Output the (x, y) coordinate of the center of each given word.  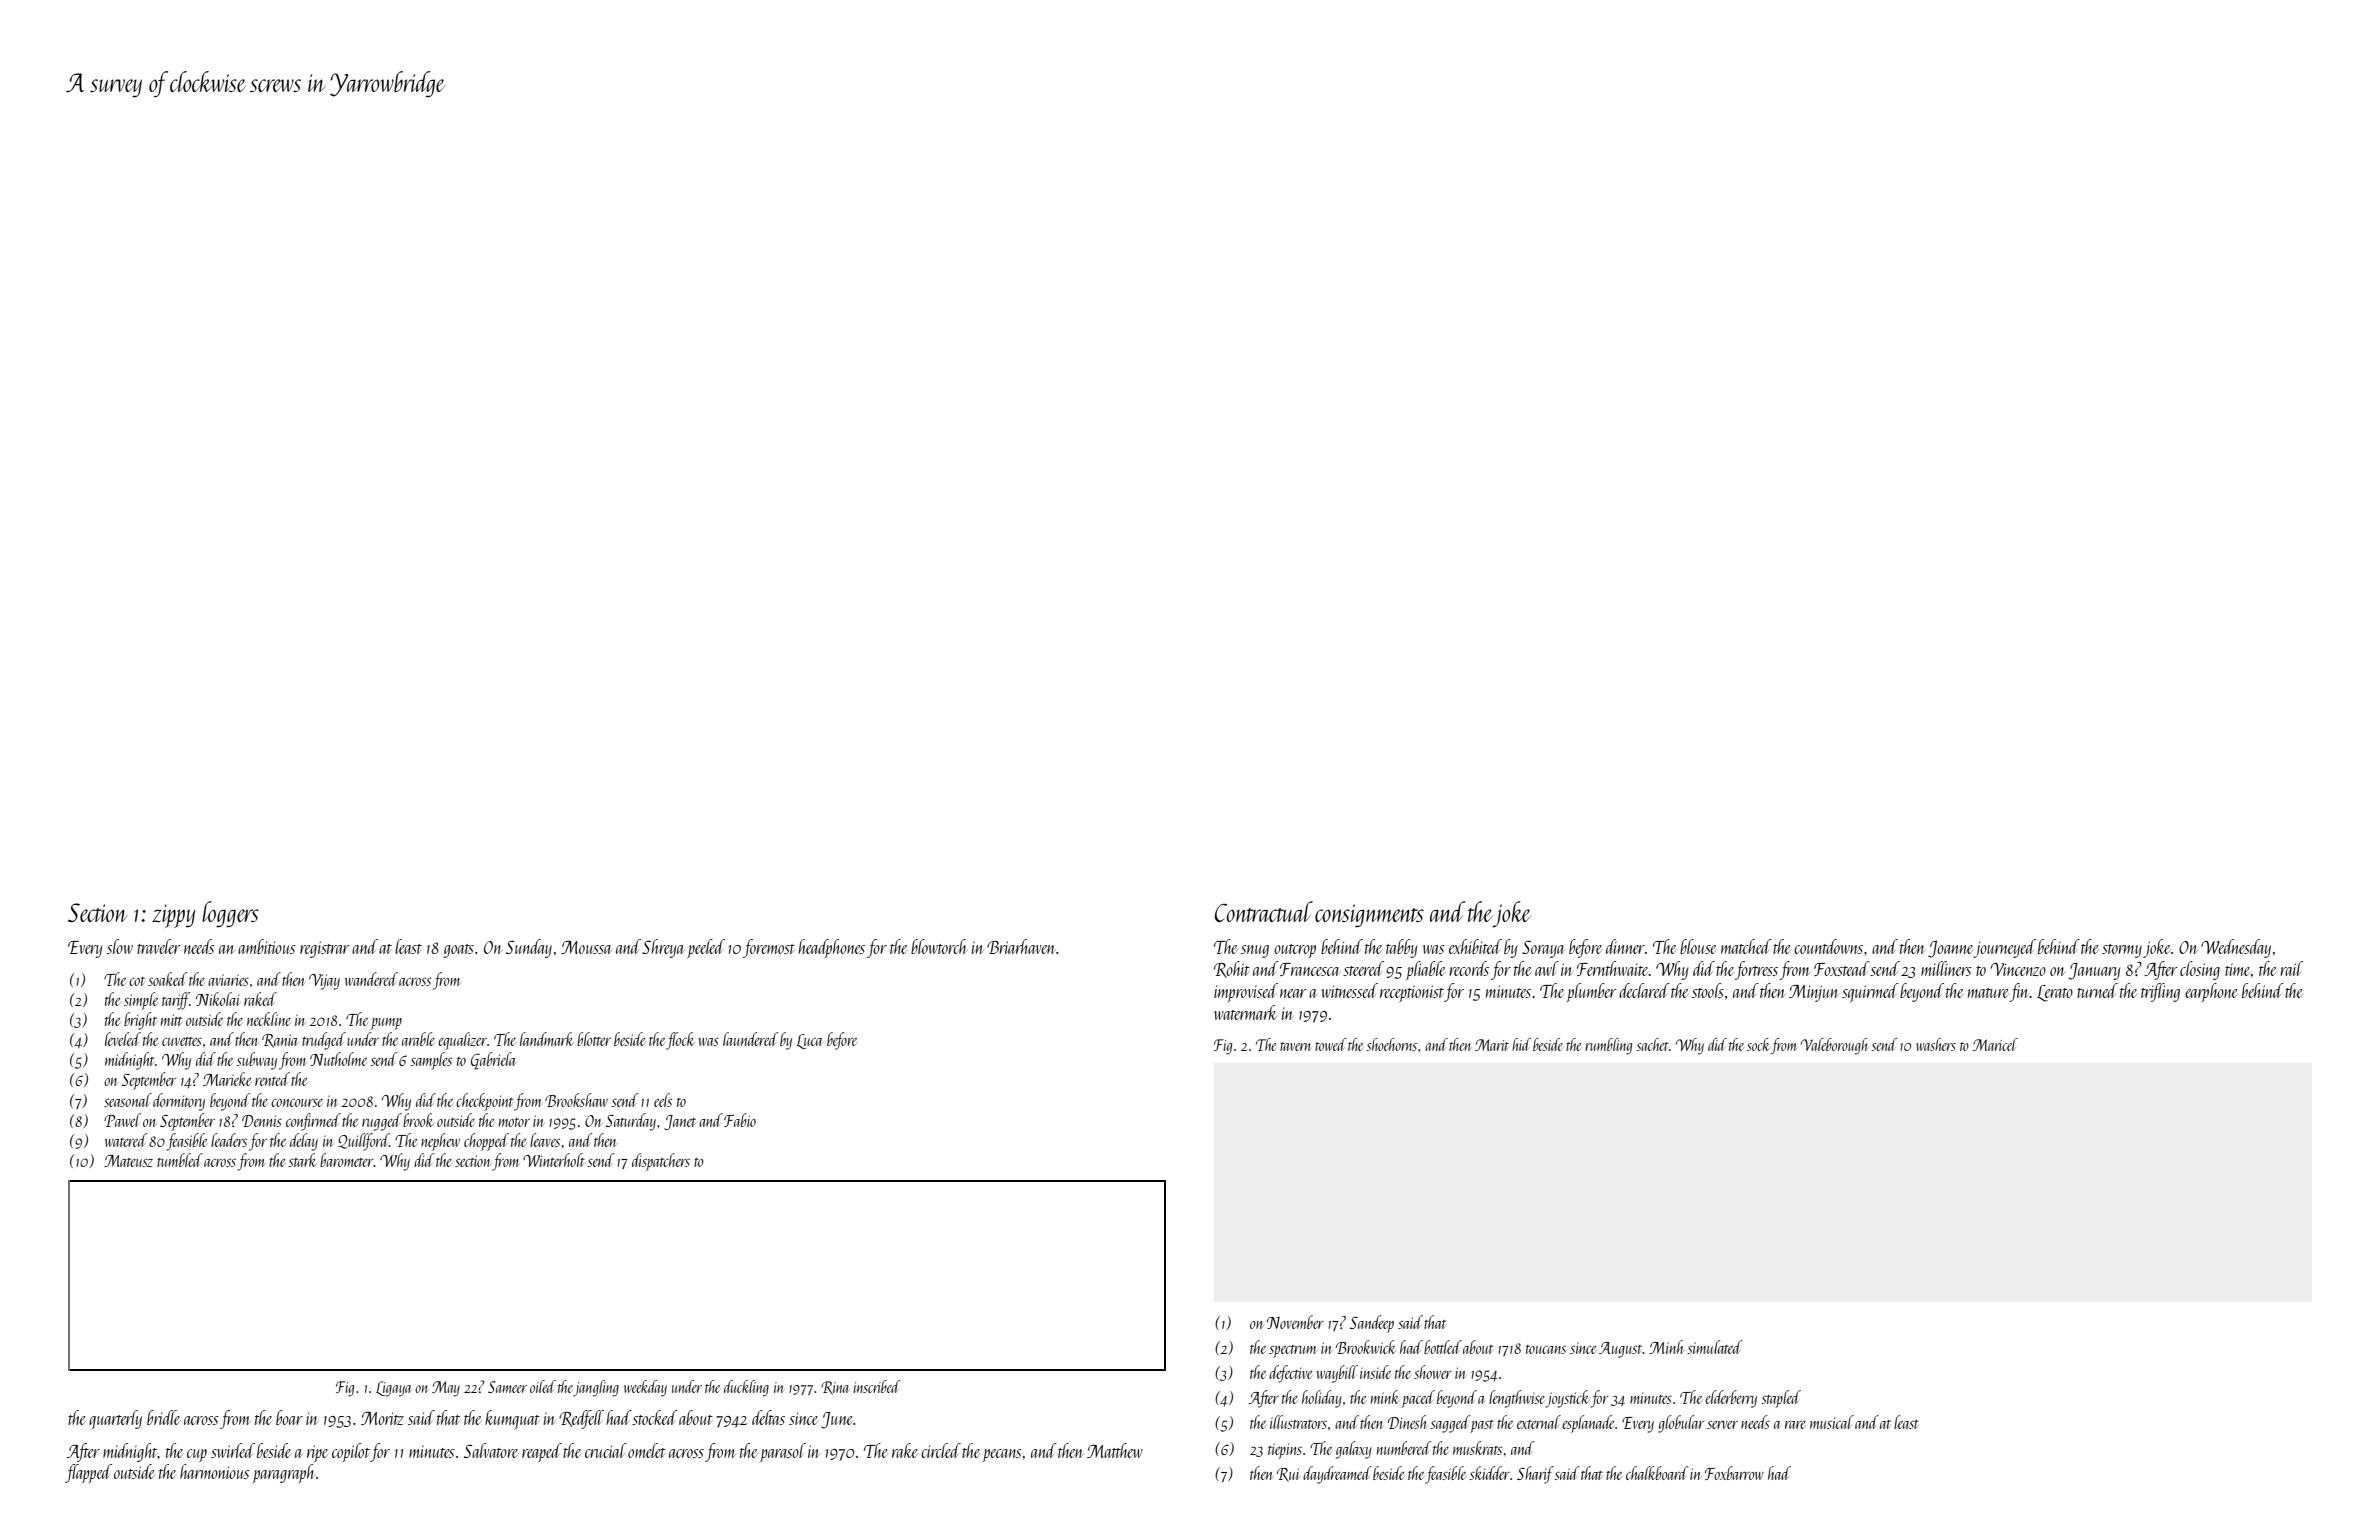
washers (1936, 1044)
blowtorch (938, 946)
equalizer (462, 1041)
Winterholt (554, 1160)
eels (663, 1100)
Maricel (1995, 1044)
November (1295, 1322)
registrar (324, 949)
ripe (317, 1453)
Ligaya (393, 1389)
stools (1708, 990)
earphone (2211, 992)
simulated (1714, 1347)
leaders (229, 1140)
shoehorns (1391, 1044)
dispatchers (661, 1162)
